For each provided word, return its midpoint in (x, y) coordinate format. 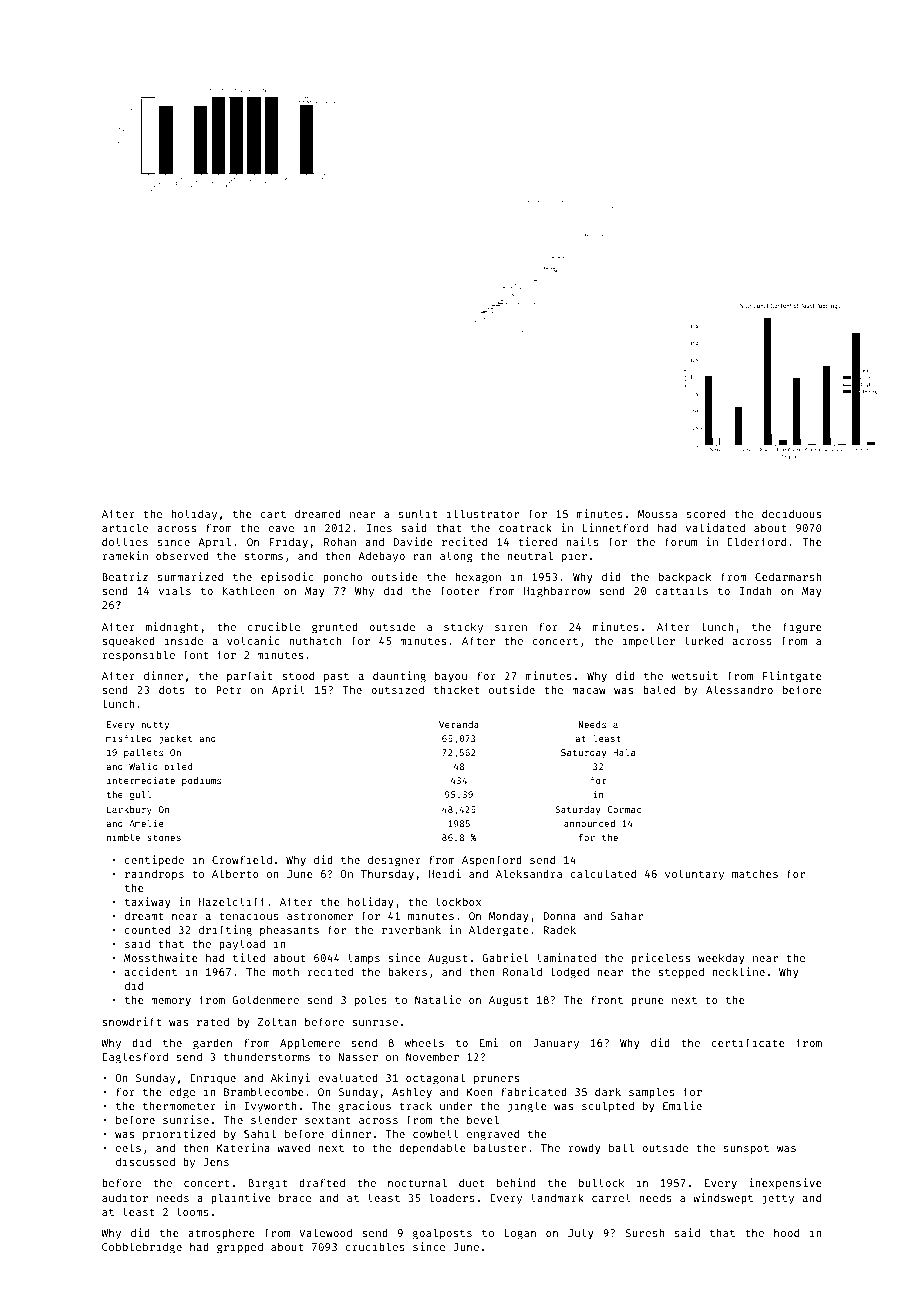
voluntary (694, 874)
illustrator (483, 513)
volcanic (253, 640)
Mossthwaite (161, 957)
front (607, 999)
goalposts (442, 1234)
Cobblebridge (142, 1248)
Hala (624, 752)
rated (213, 1022)
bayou (451, 677)
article (125, 527)
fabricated (534, 1091)
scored (706, 513)
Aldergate (499, 931)
